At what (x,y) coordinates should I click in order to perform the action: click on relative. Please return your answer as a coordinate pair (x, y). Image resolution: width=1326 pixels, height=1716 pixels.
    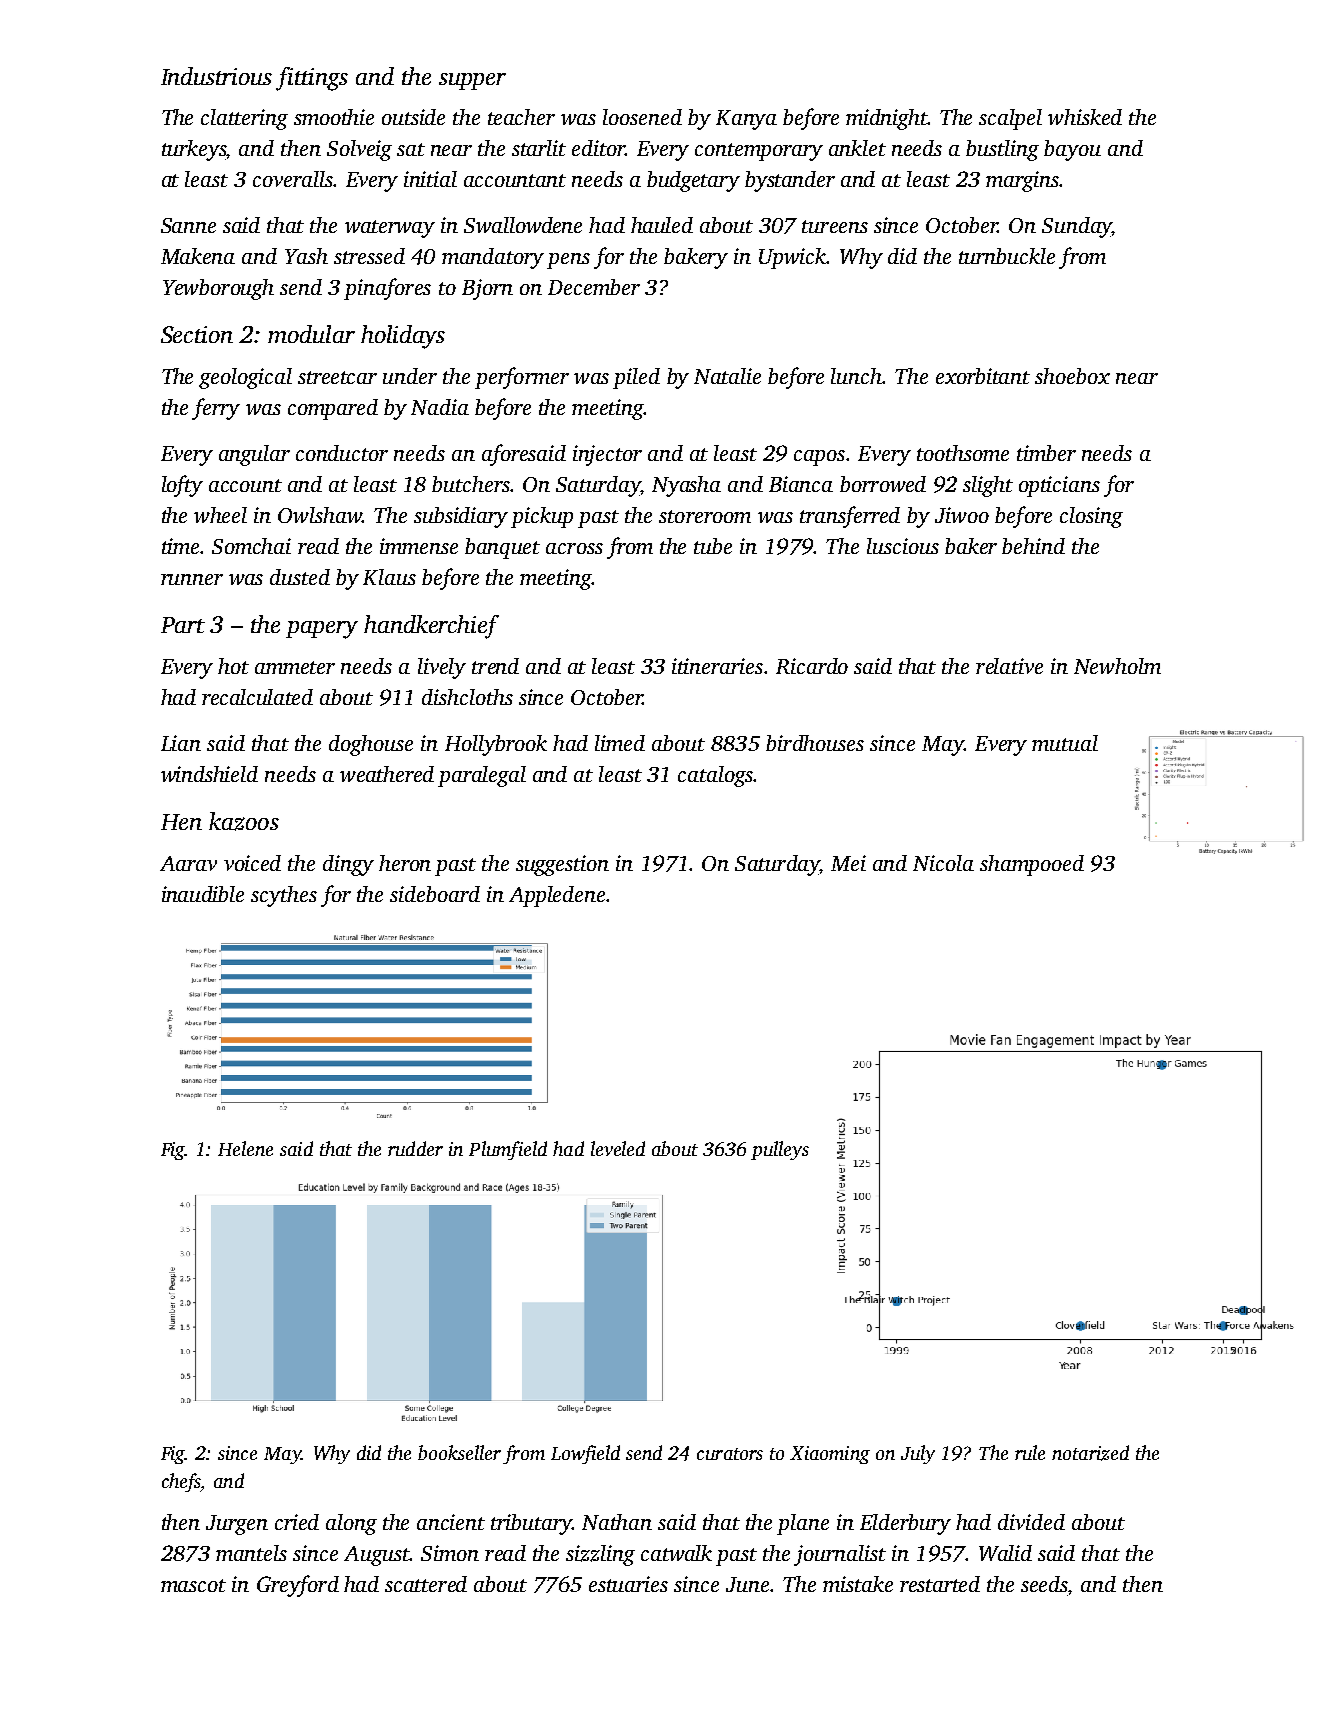
    Looking at the image, I should click on (1009, 666).
